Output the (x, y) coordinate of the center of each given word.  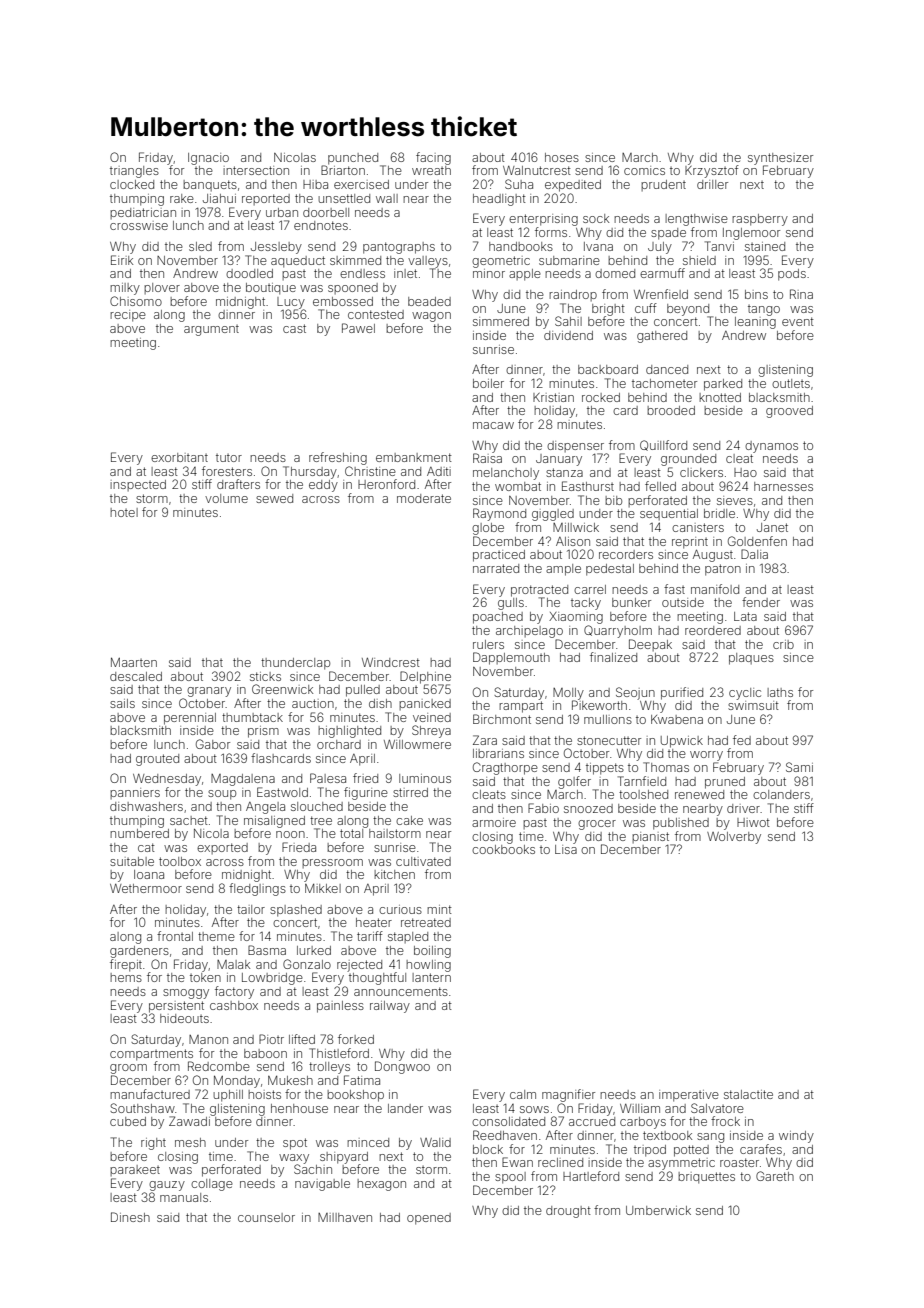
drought (568, 1212)
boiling (432, 952)
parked (723, 385)
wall (387, 198)
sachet (189, 820)
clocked (132, 184)
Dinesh (130, 1217)
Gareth (775, 1176)
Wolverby (734, 838)
